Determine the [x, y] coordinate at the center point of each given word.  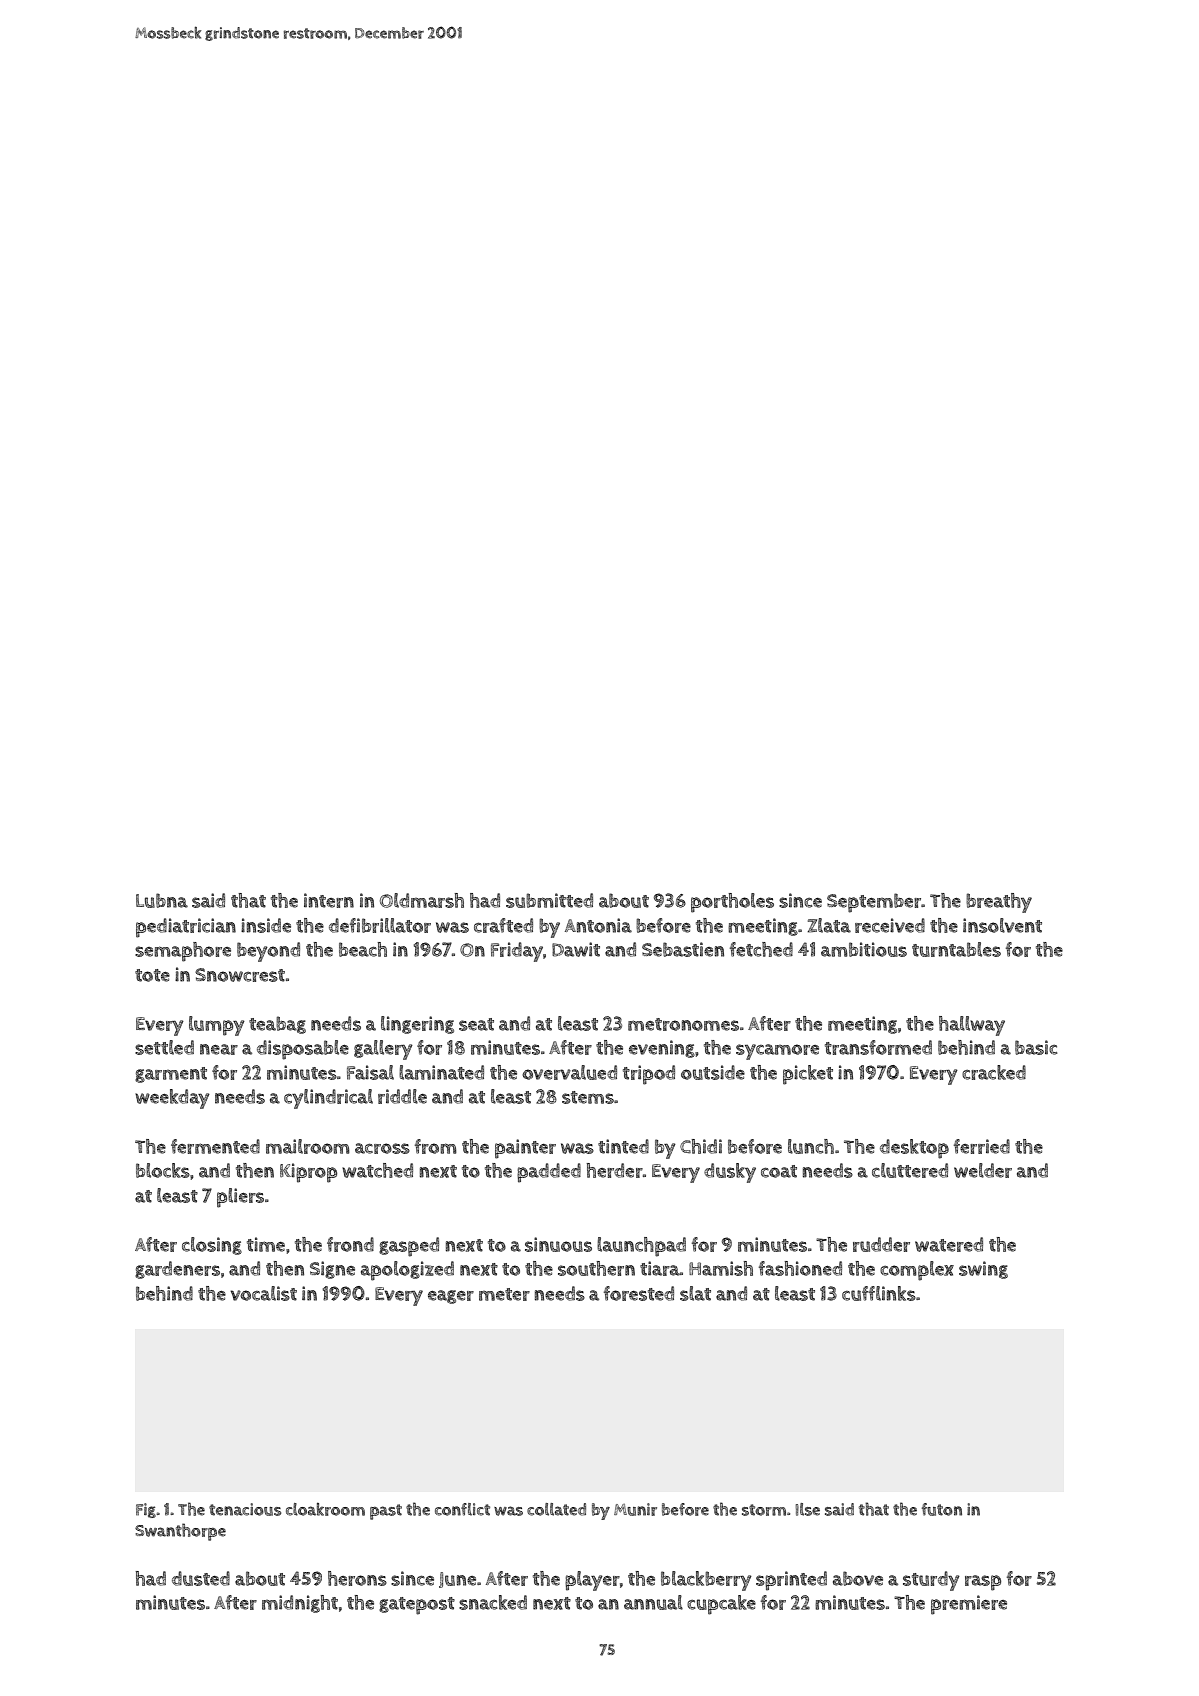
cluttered [910, 1170]
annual [653, 1602]
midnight [300, 1604]
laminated [441, 1072]
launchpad [641, 1247]
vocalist [263, 1293]
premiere [969, 1605]
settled [164, 1047]
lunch [811, 1146]
